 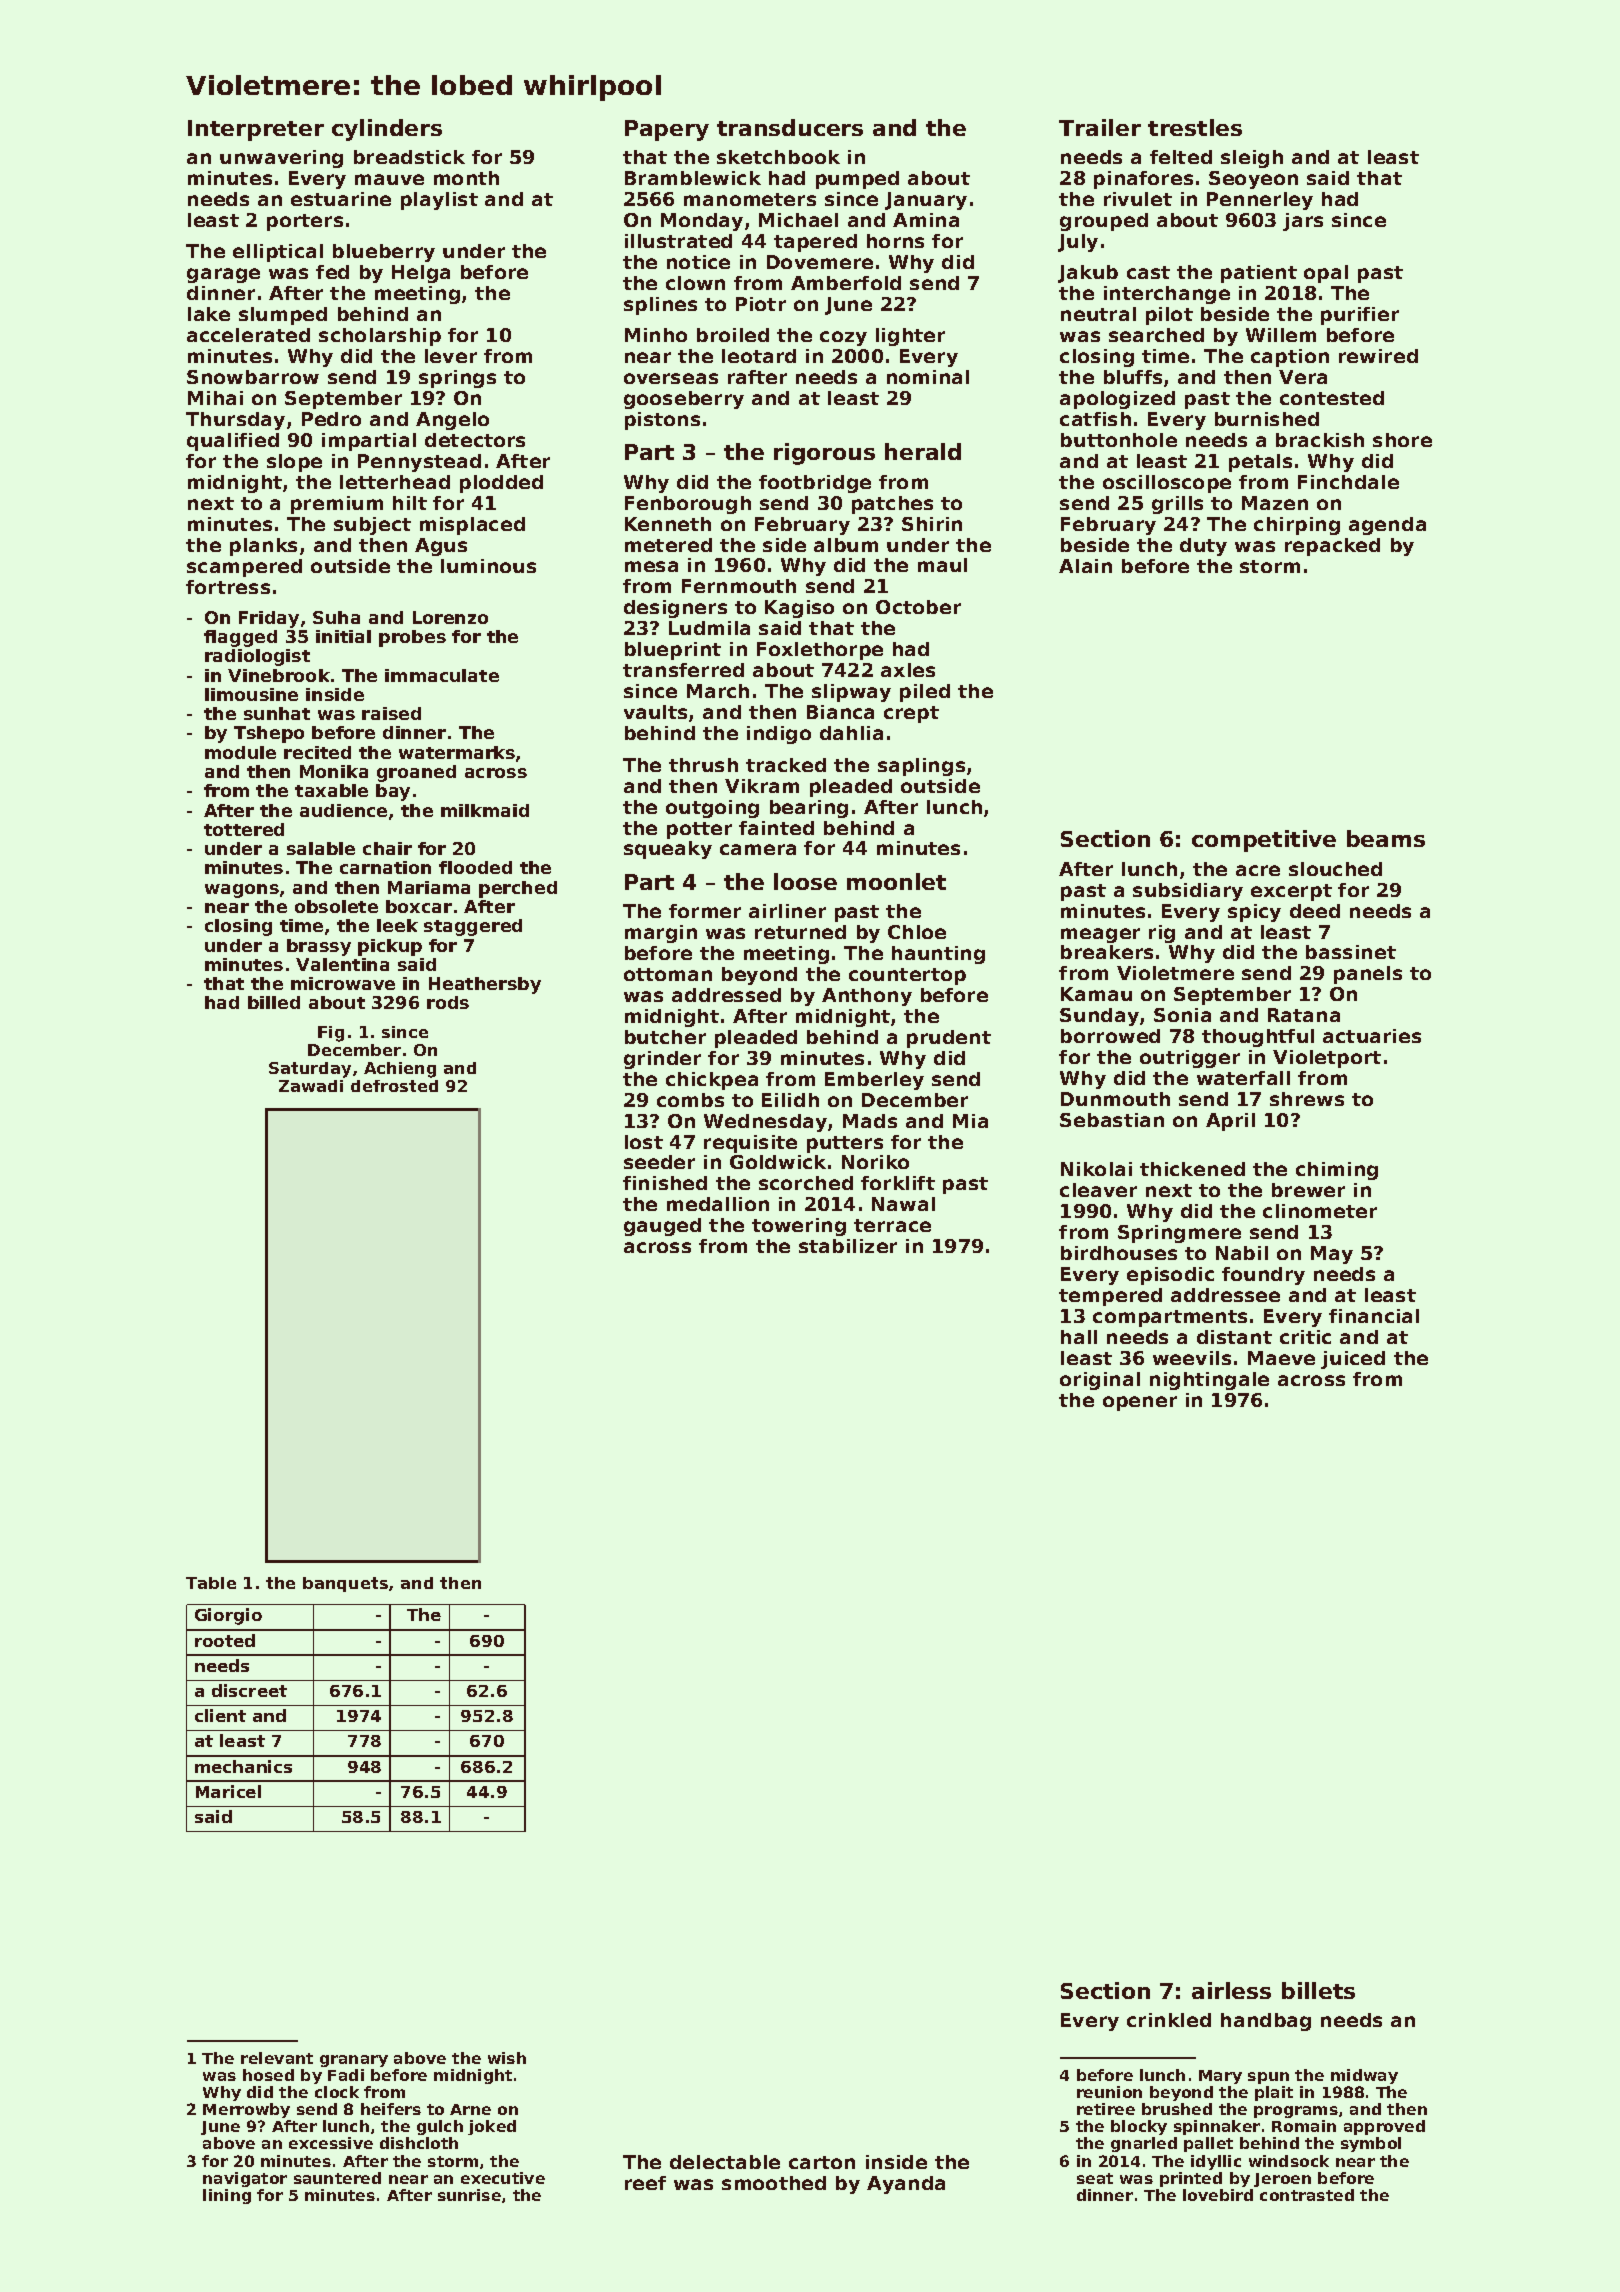 I want to click on Dunmouth, so click(x=1115, y=1099).
